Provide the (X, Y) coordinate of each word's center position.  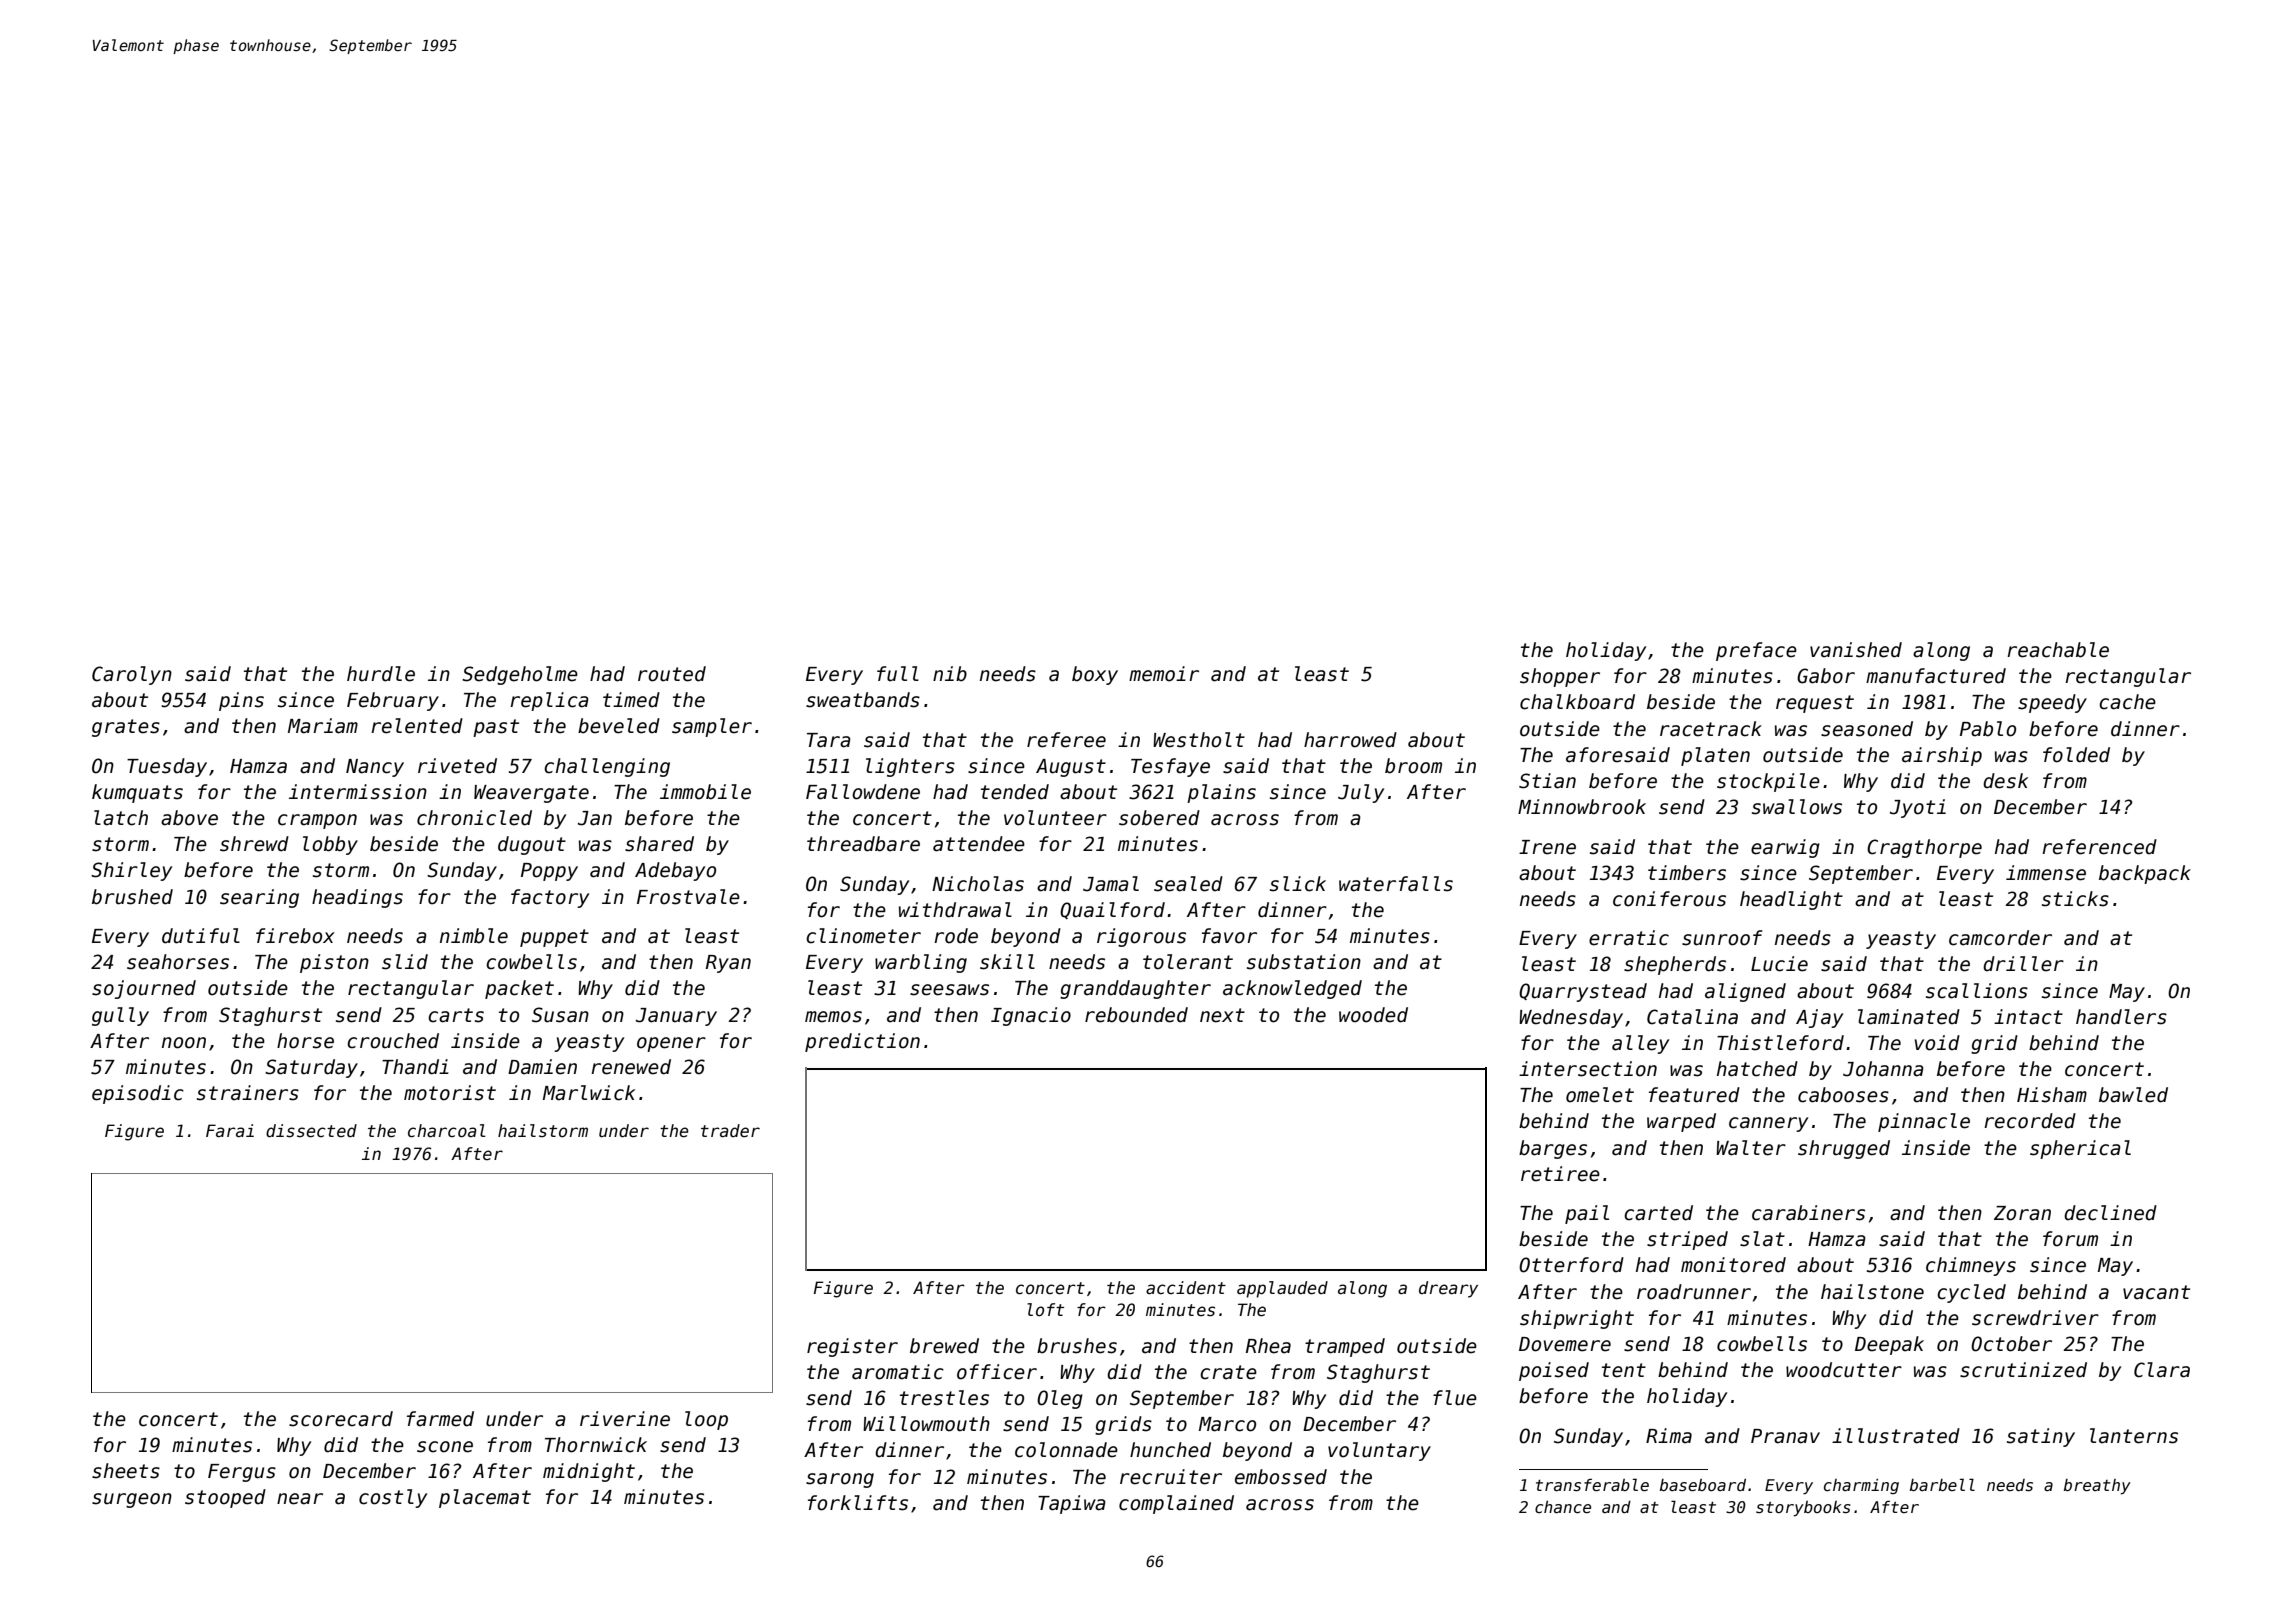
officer (997, 1372)
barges (1553, 1149)
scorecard (341, 1419)
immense (2046, 873)
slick (1298, 884)
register (852, 1347)
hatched (1757, 1069)
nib (950, 674)
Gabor (1826, 676)
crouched (393, 1041)
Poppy (549, 872)
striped (1687, 1240)
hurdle (381, 674)
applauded (1282, 1289)
